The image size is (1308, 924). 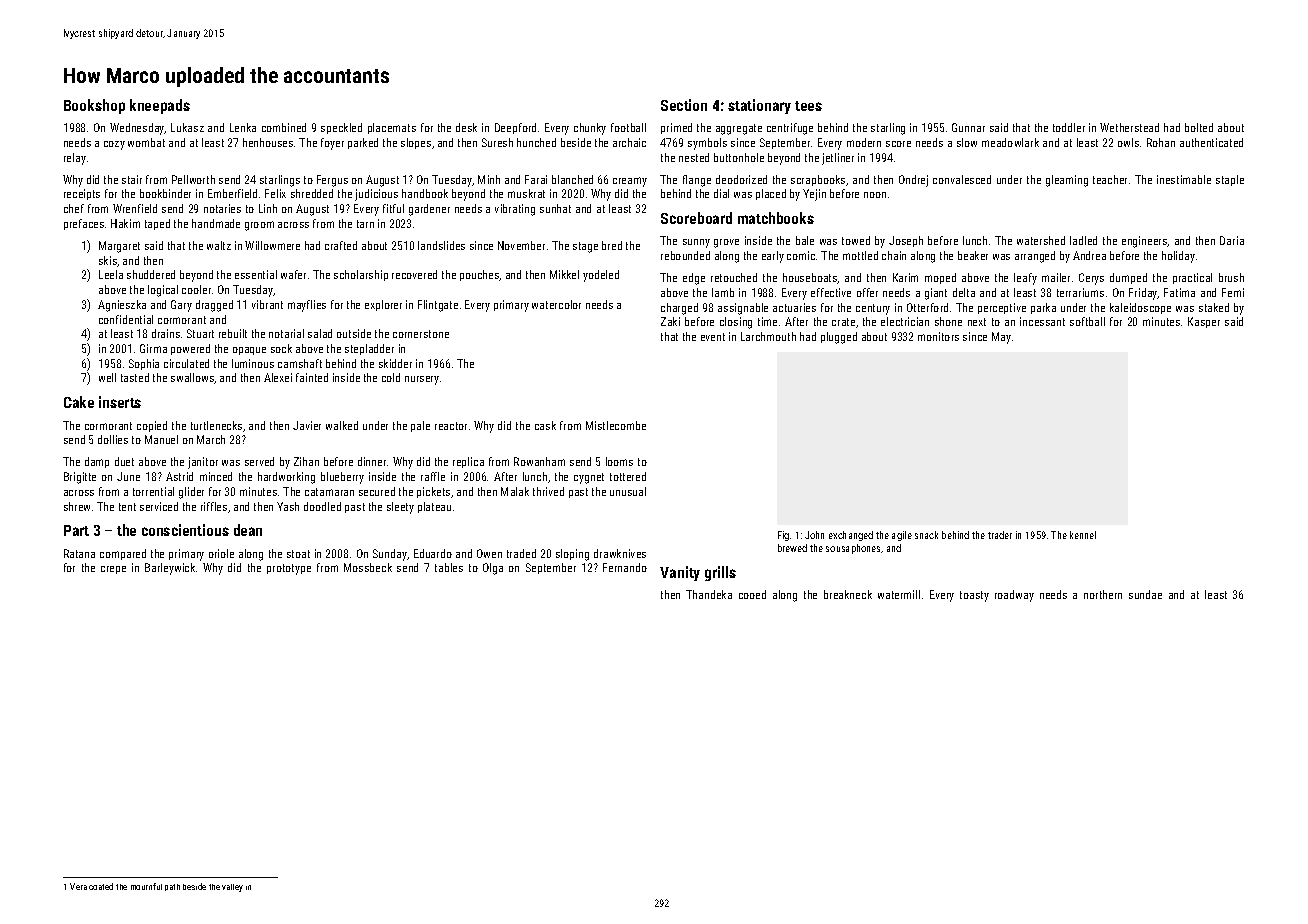 What do you see at coordinates (875, 195) in the screenshot?
I see `noon` at bounding box center [875, 195].
